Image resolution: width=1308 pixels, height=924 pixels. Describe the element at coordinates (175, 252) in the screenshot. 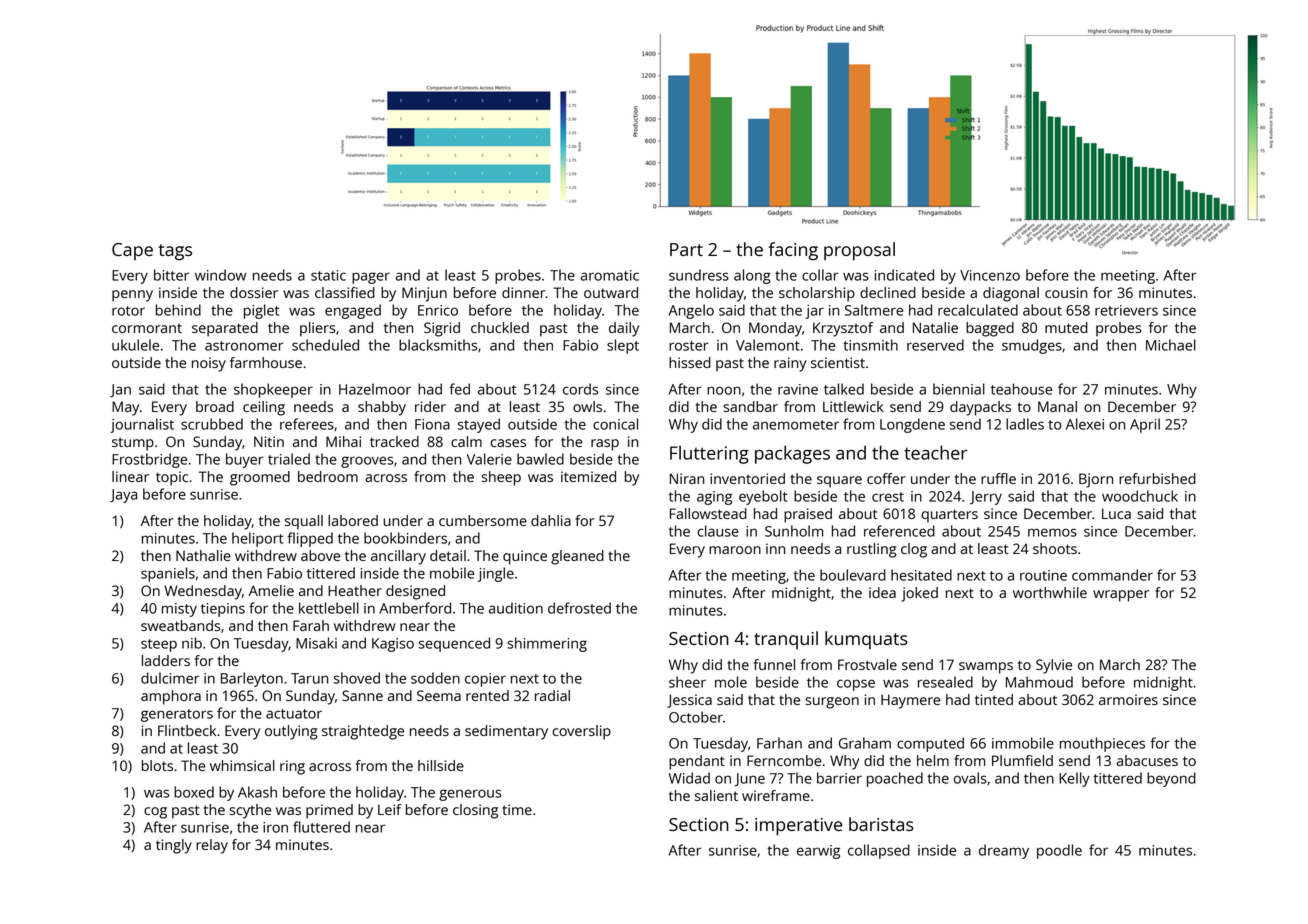

I see `tags` at that location.
